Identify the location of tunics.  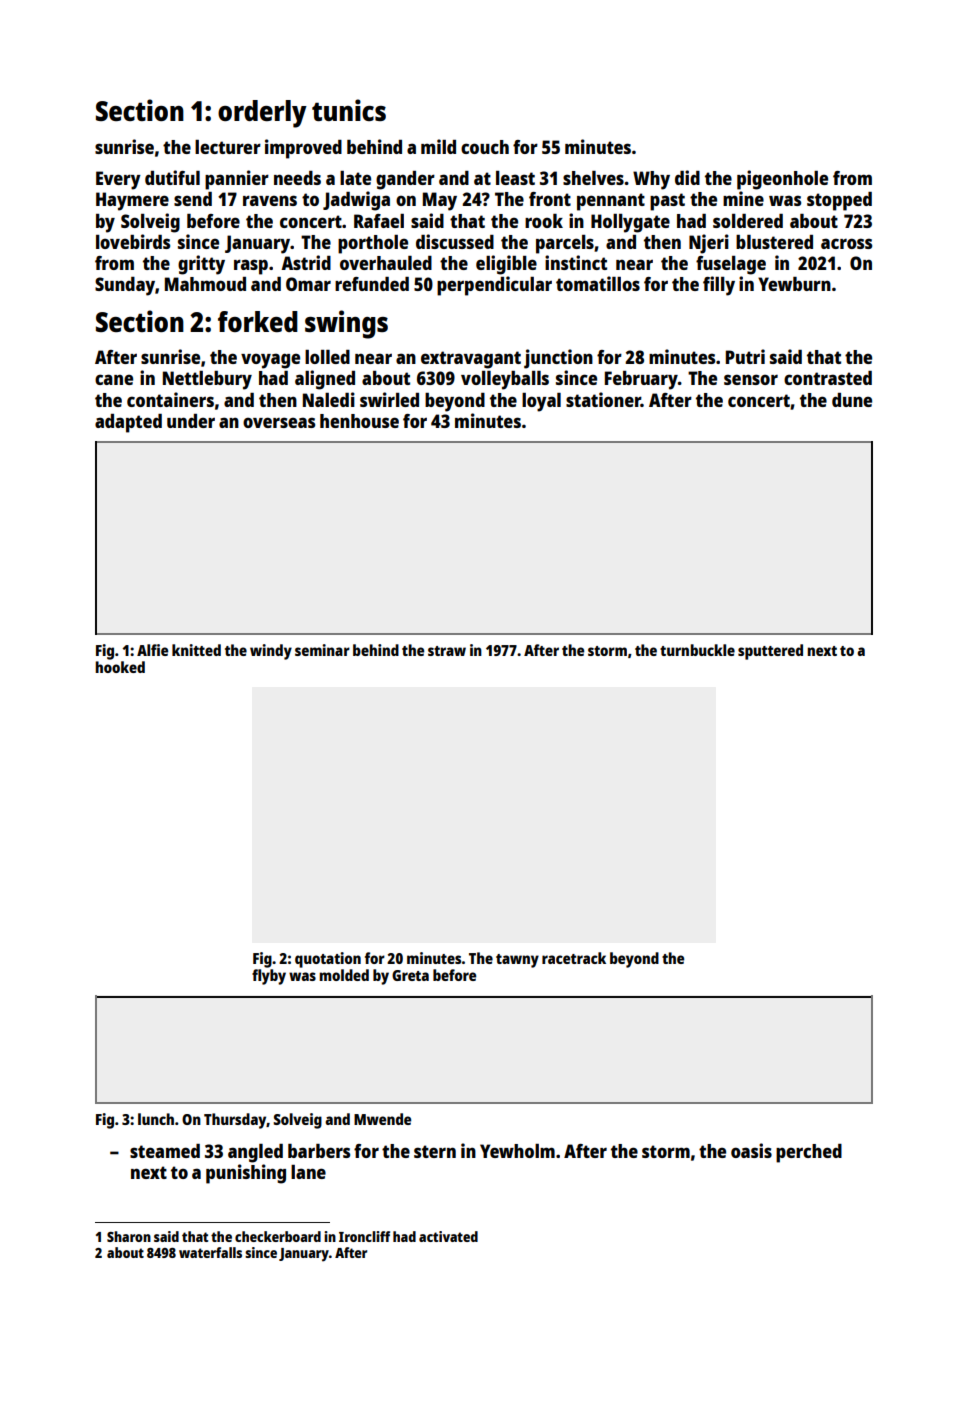
(349, 110).
